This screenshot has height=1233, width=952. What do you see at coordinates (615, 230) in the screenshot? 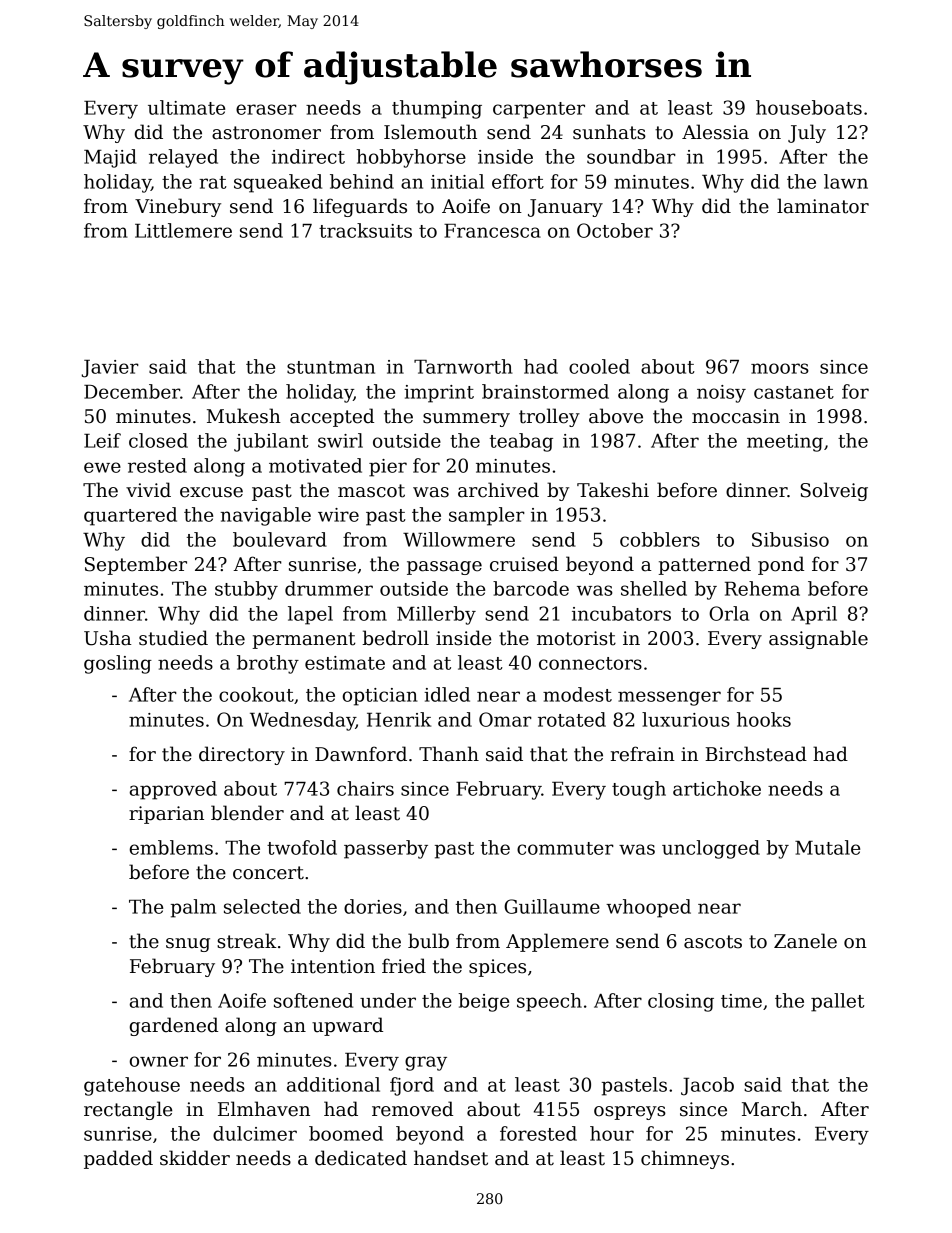
I see `October` at bounding box center [615, 230].
